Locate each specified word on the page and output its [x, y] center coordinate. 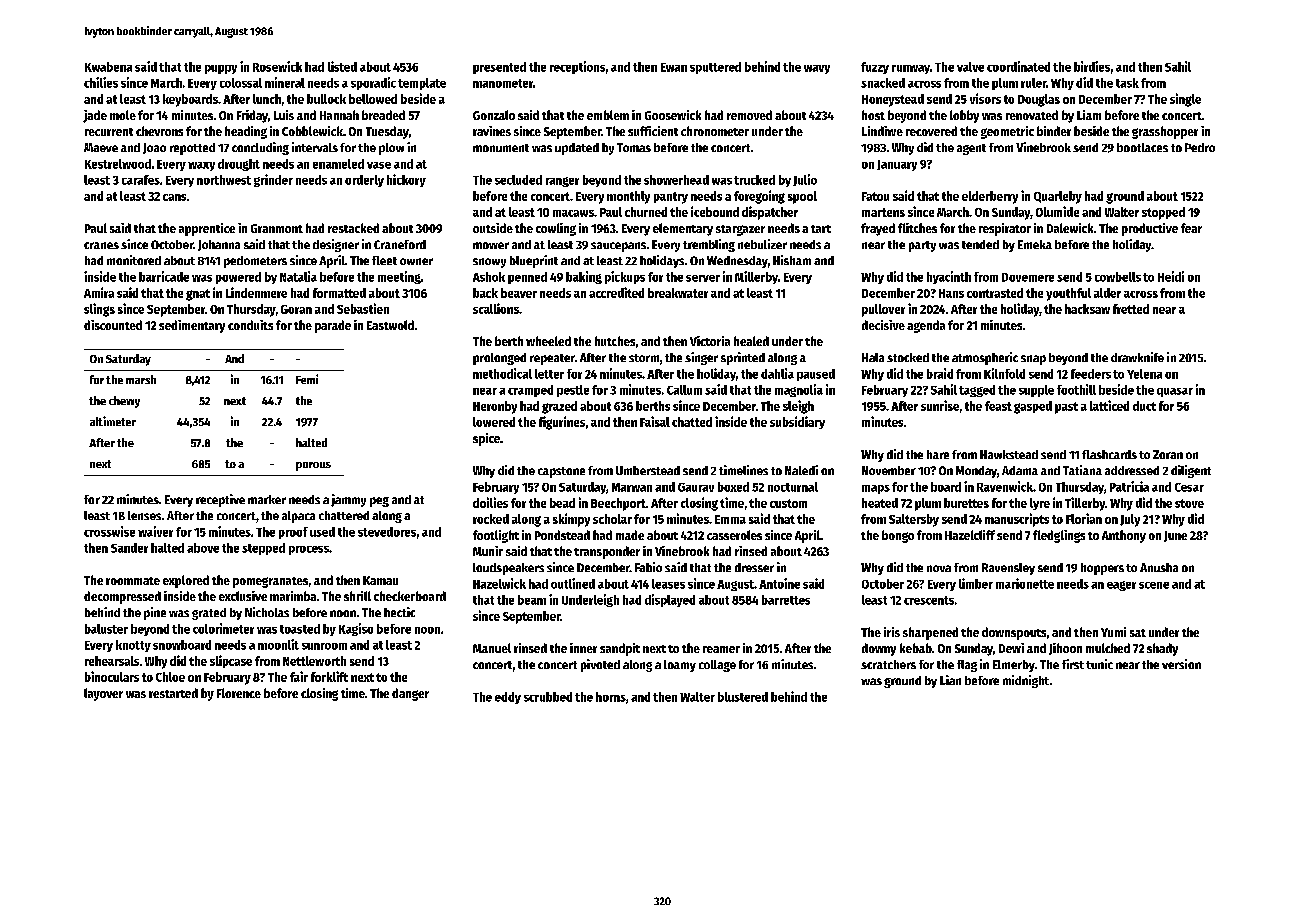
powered [238, 278]
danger [410, 694]
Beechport [618, 504]
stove [1189, 503]
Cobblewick [312, 131]
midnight [1026, 681]
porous [313, 466]
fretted [1131, 309]
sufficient [653, 131]
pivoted [600, 665]
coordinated [1018, 66]
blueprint [534, 261]
